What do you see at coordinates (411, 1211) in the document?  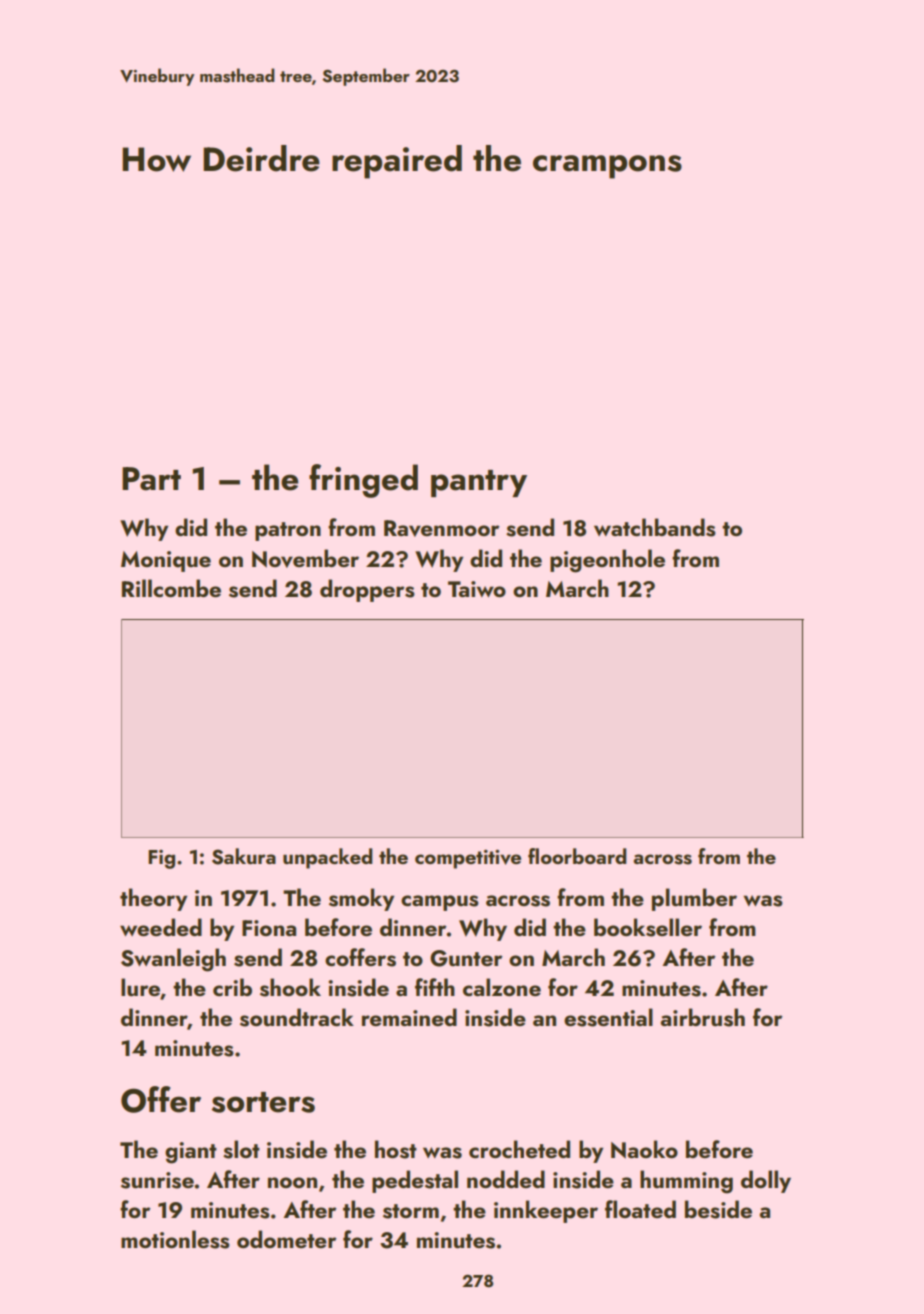 I see `storm` at bounding box center [411, 1211].
